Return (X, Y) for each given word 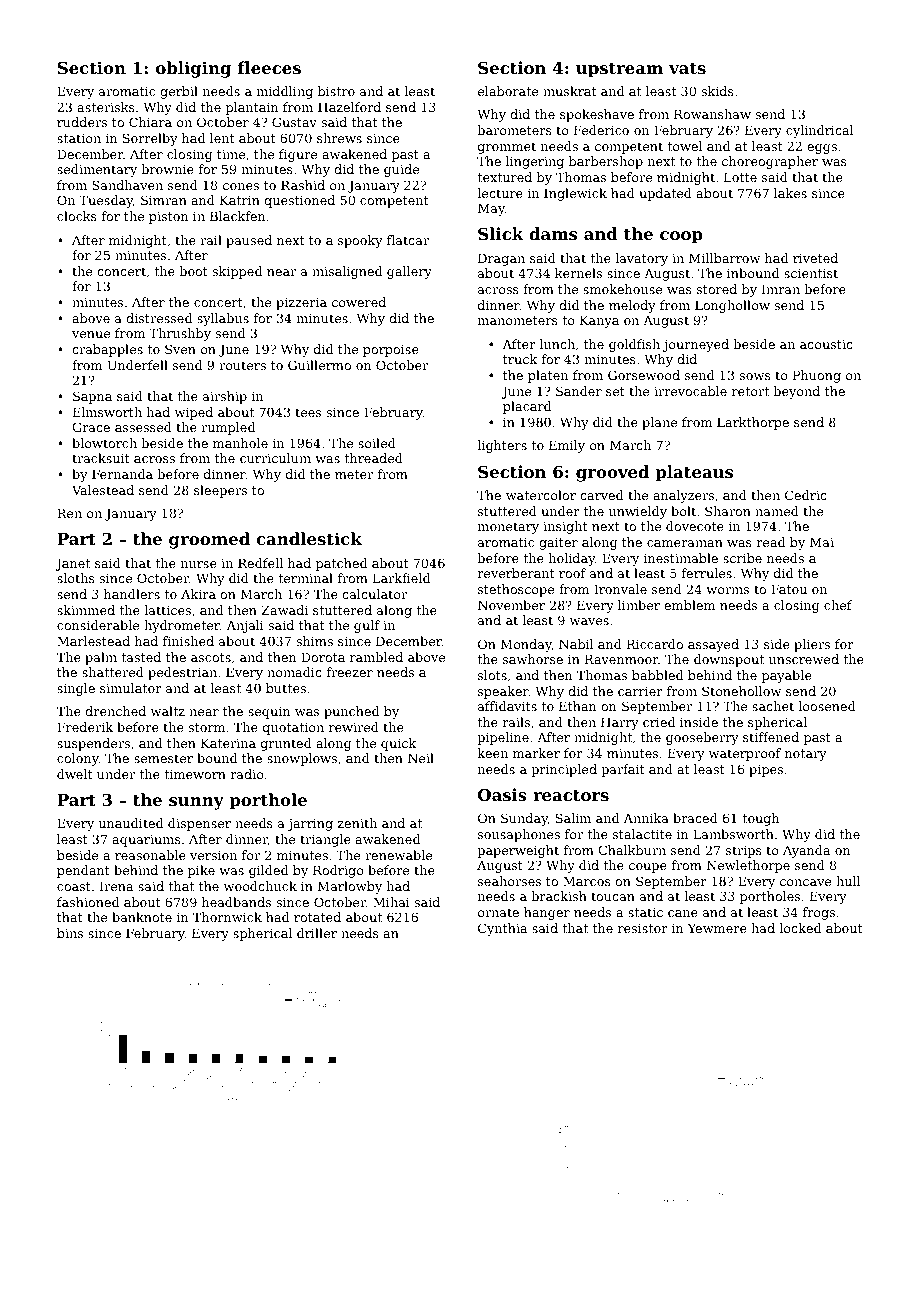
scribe (742, 558)
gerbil (179, 92)
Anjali (245, 626)
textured (505, 177)
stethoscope (516, 590)
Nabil (576, 644)
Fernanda (122, 474)
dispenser (199, 824)
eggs (822, 149)
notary (806, 755)
